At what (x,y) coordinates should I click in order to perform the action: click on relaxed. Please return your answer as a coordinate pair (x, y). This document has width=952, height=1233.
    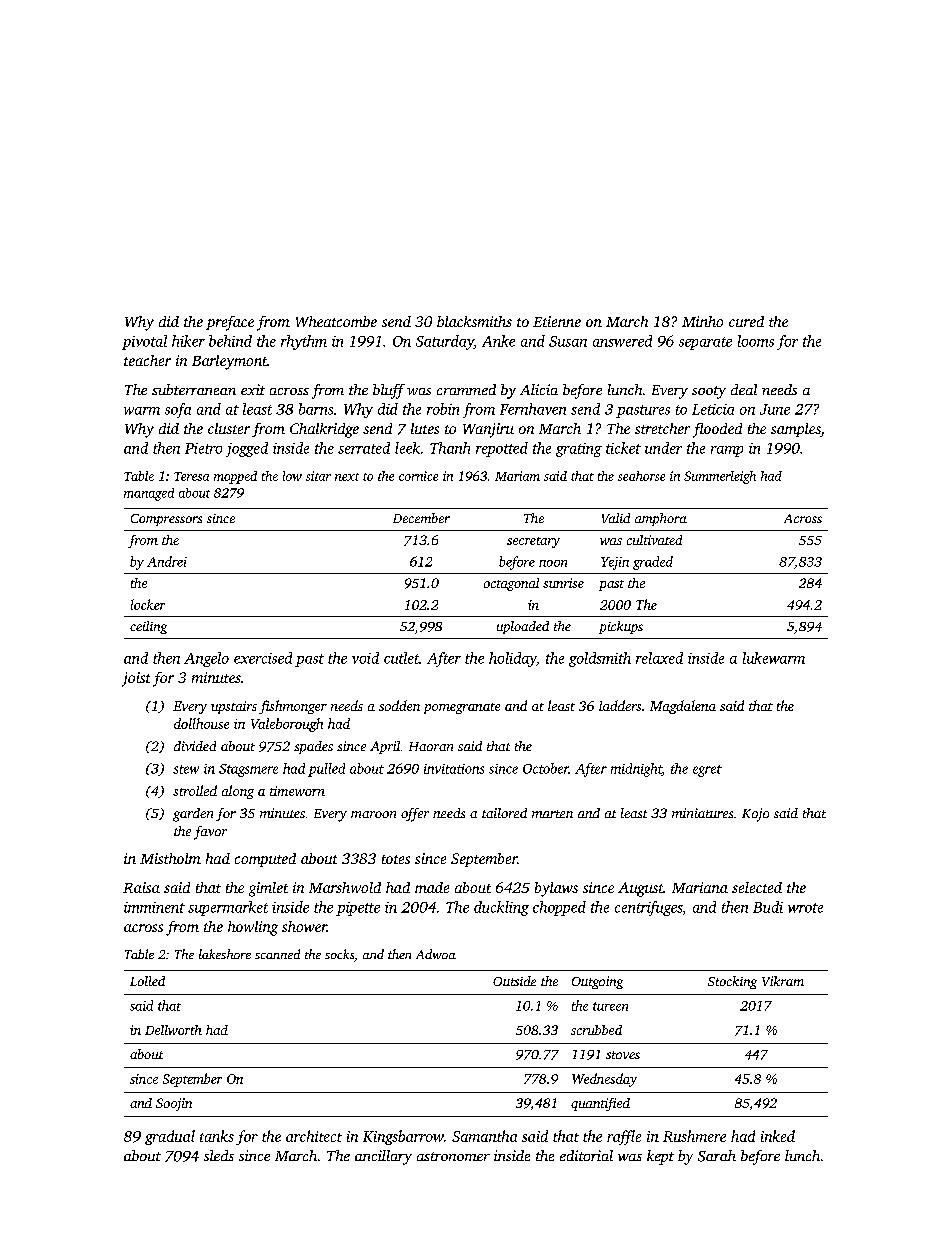
    Looking at the image, I should click on (659, 658).
